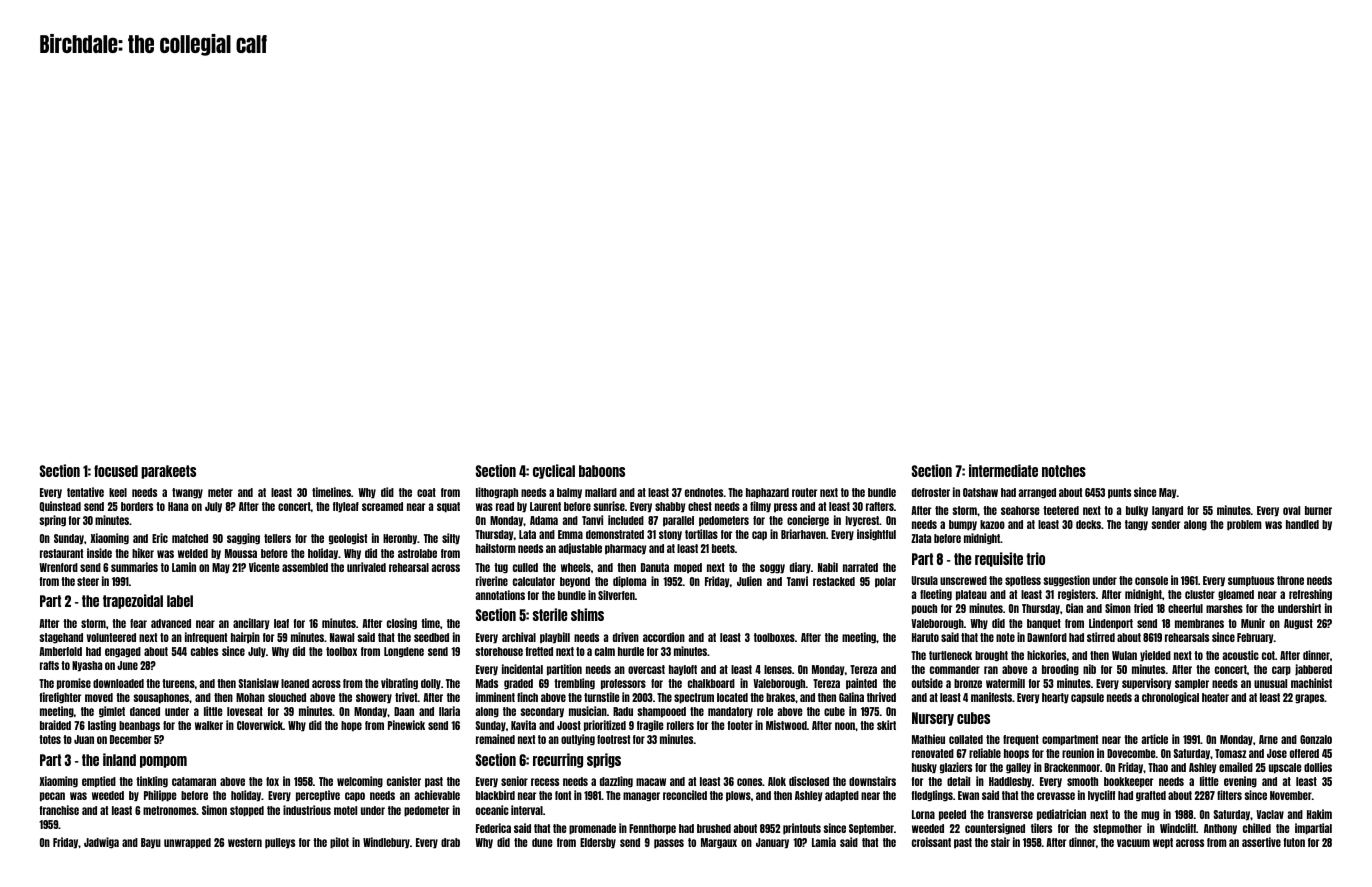  What do you see at coordinates (1055, 698) in the screenshot?
I see `hearty` at bounding box center [1055, 698].
